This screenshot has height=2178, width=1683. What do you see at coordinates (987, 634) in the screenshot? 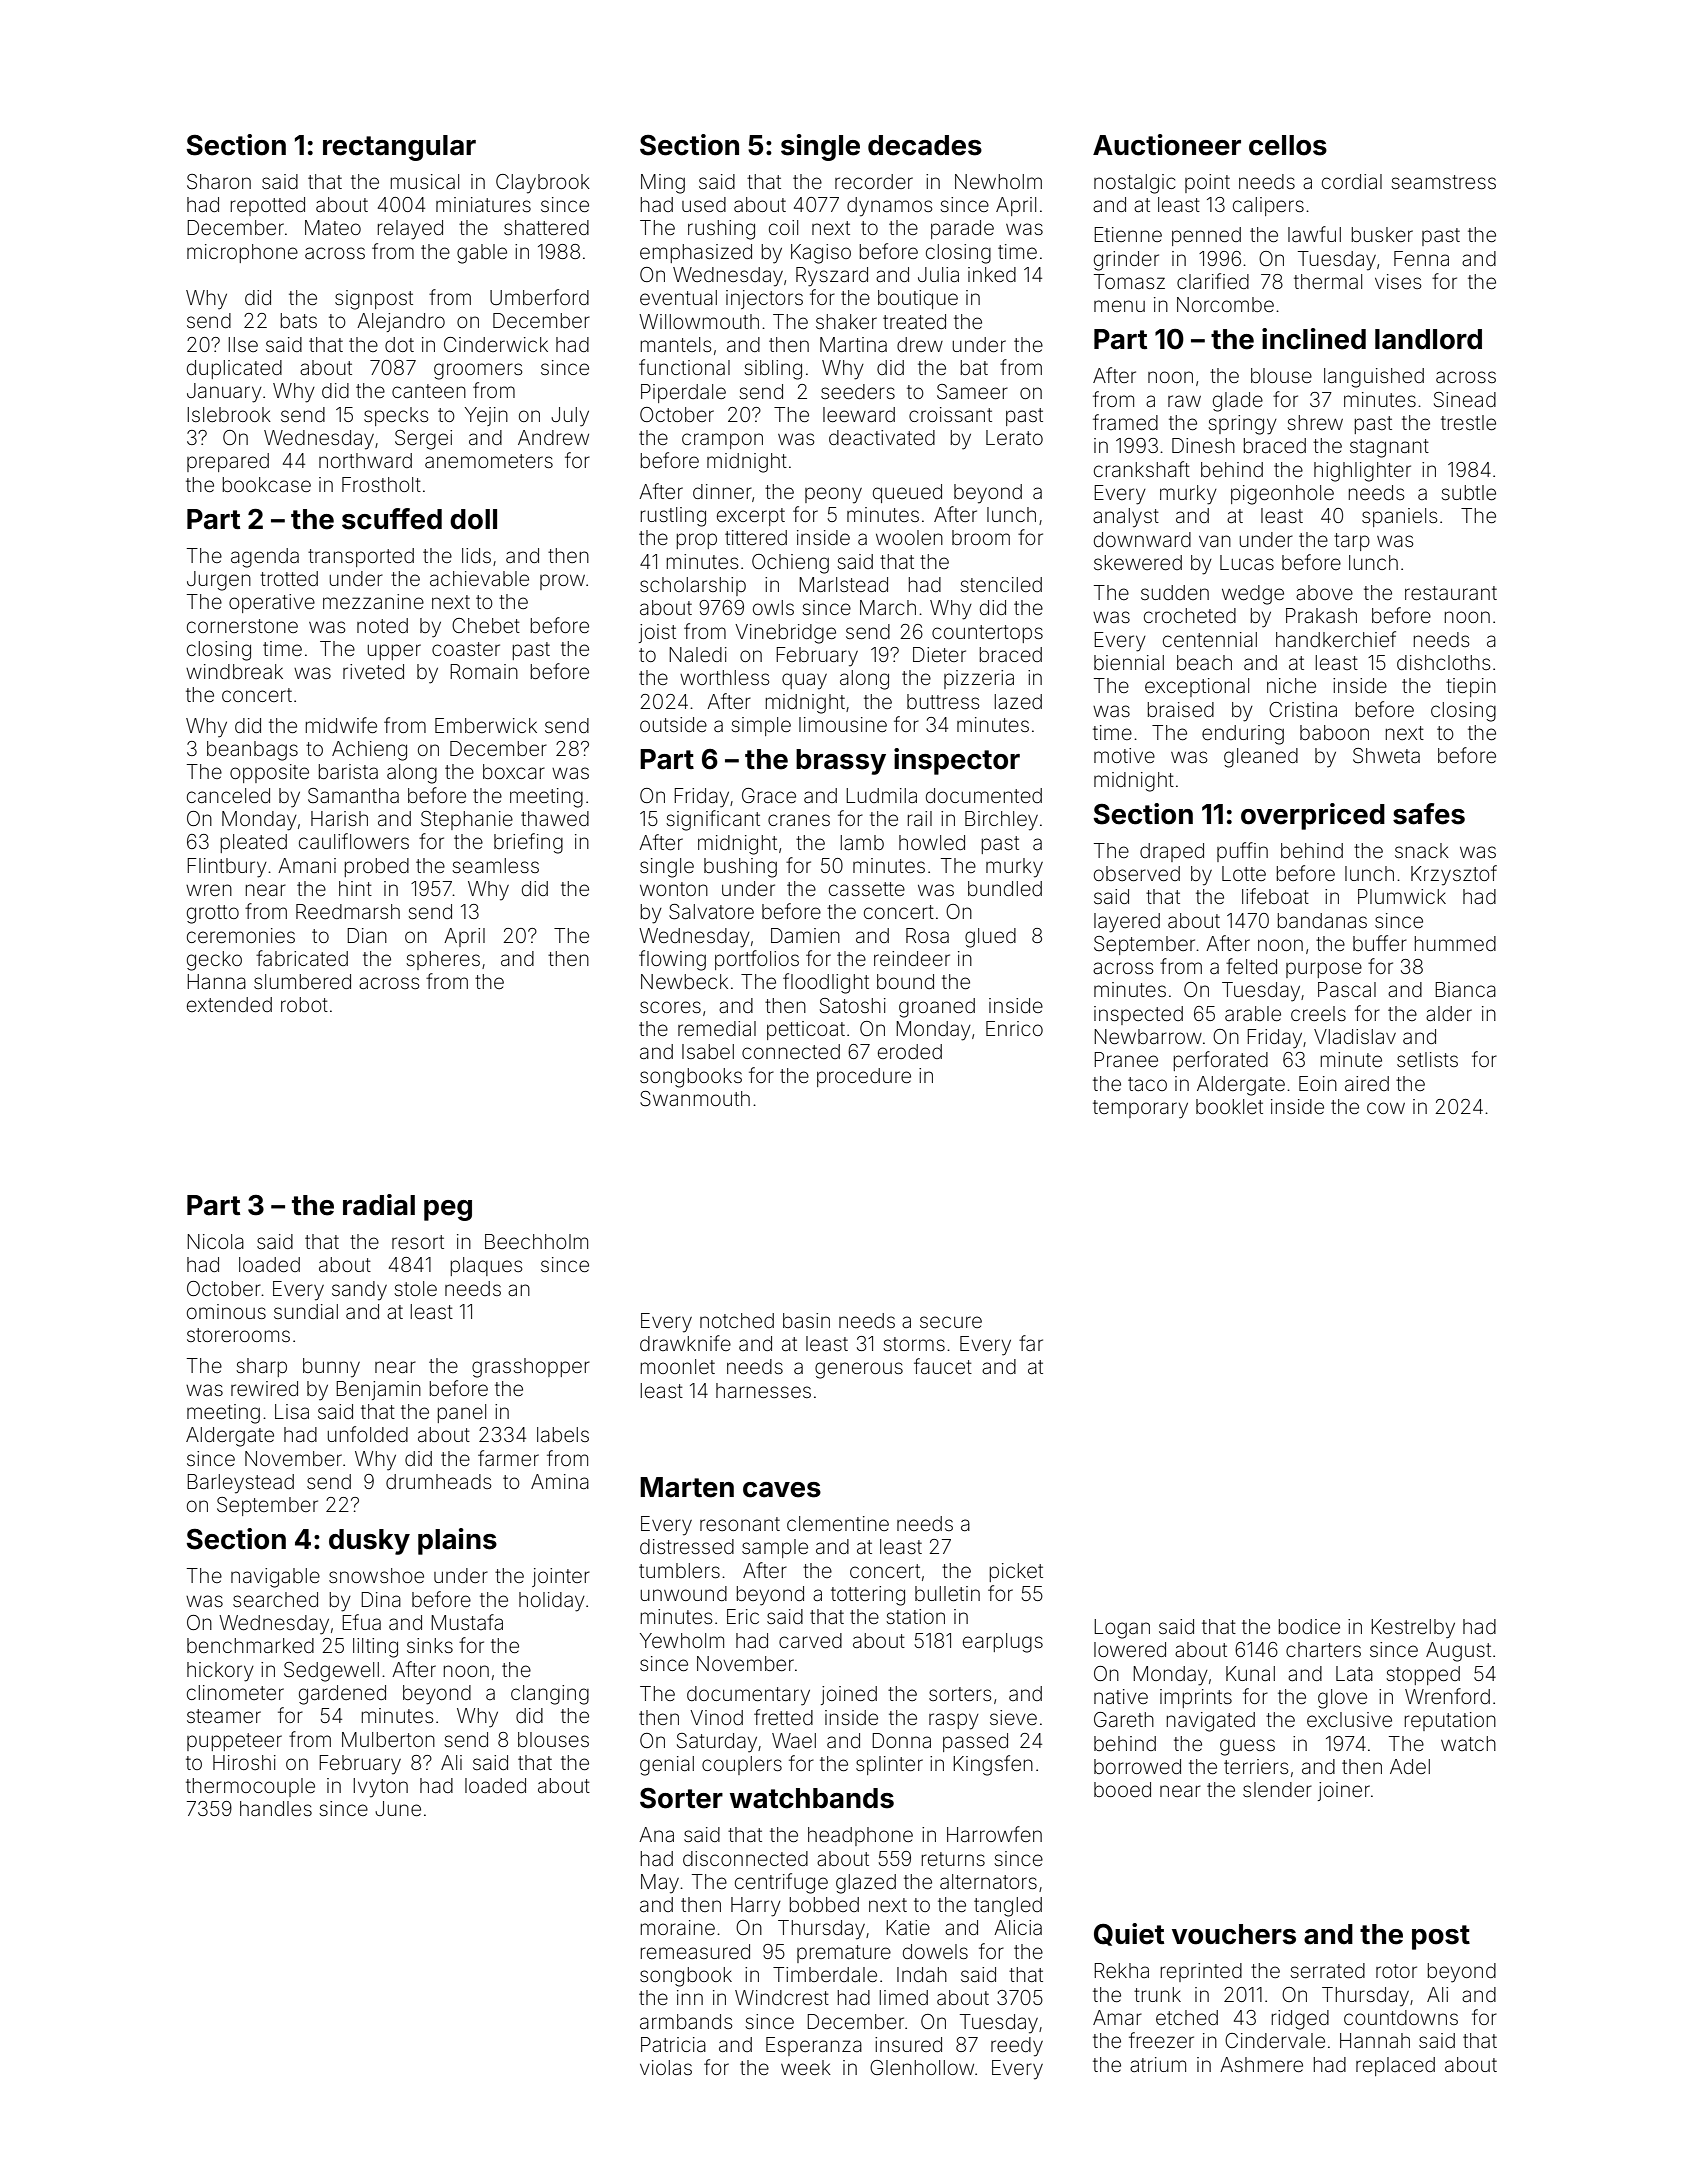
I see `countertops` at bounding box center [987, 634].
